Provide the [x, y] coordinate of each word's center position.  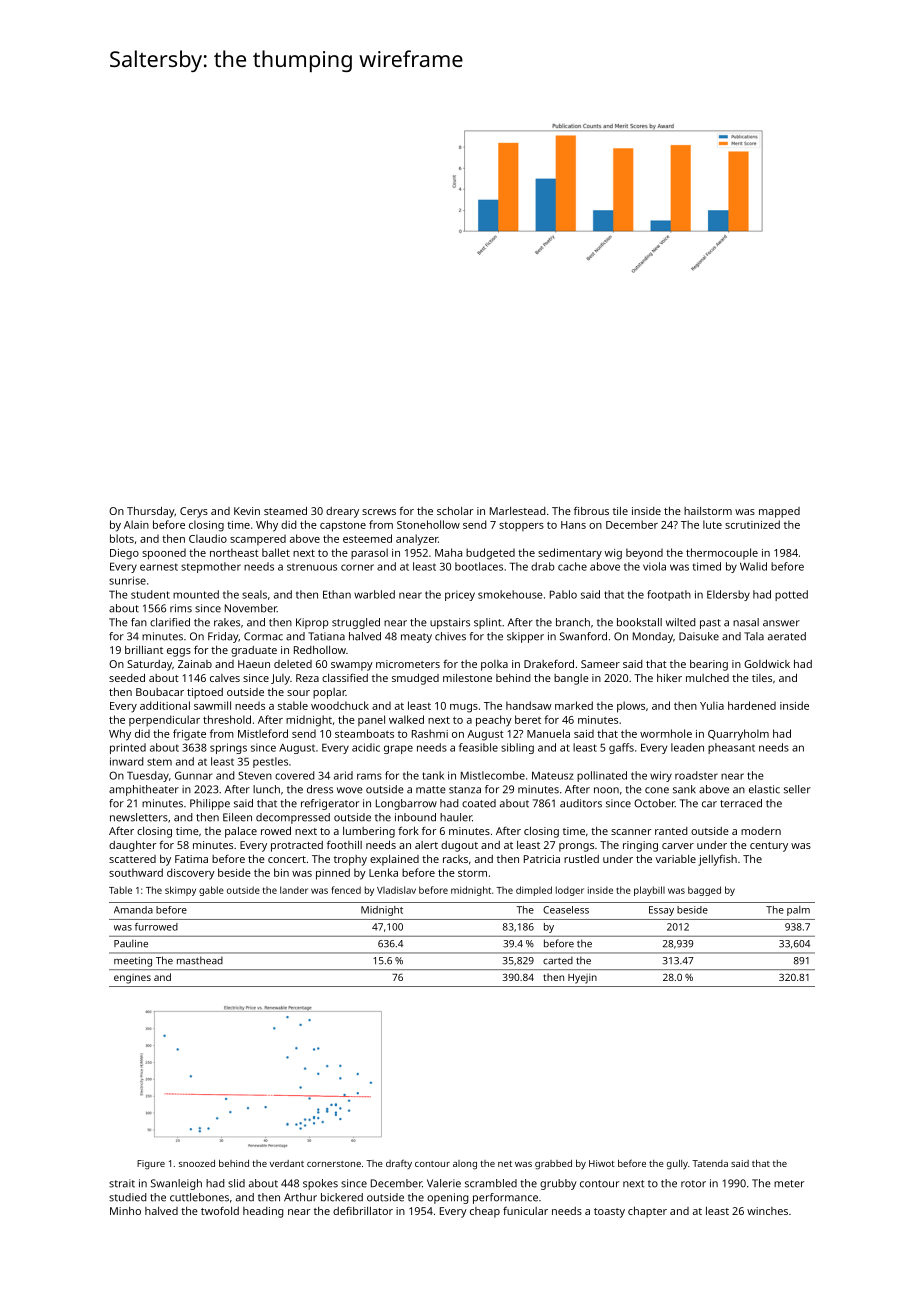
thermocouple [722, 553]
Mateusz [552, 775]
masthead [200, 960]
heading [263, 1212]
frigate [189, 735]
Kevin [247, 511]
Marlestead [518, 511]
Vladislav [396, 890]
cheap [485, 1212]
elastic [764, 789]
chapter [647, 1212]
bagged [704, 891]
